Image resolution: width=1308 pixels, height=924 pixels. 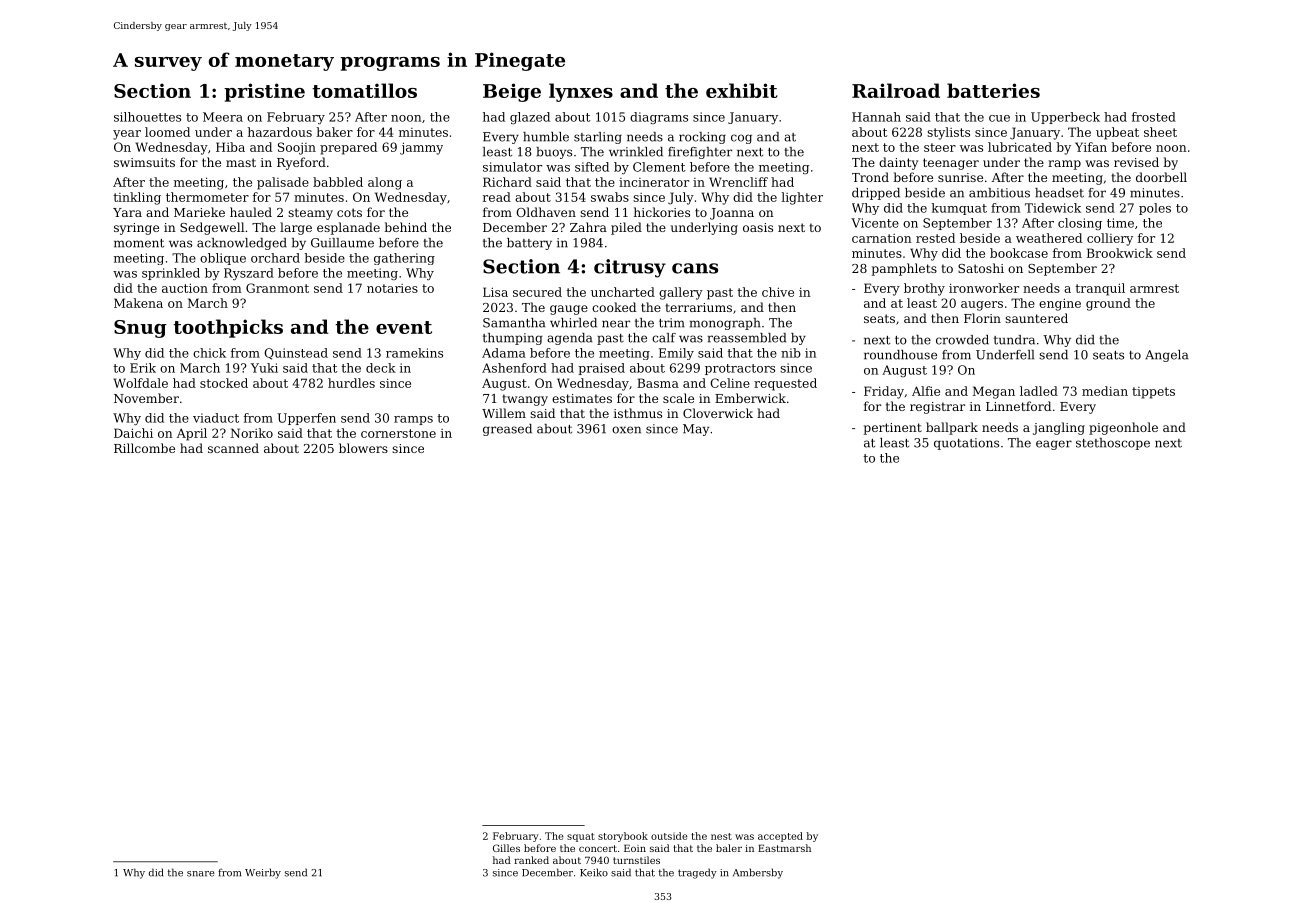 What do you see at coordinates (251, 212) in the document?
I see `hauled` at bounding box center [251, 212].
